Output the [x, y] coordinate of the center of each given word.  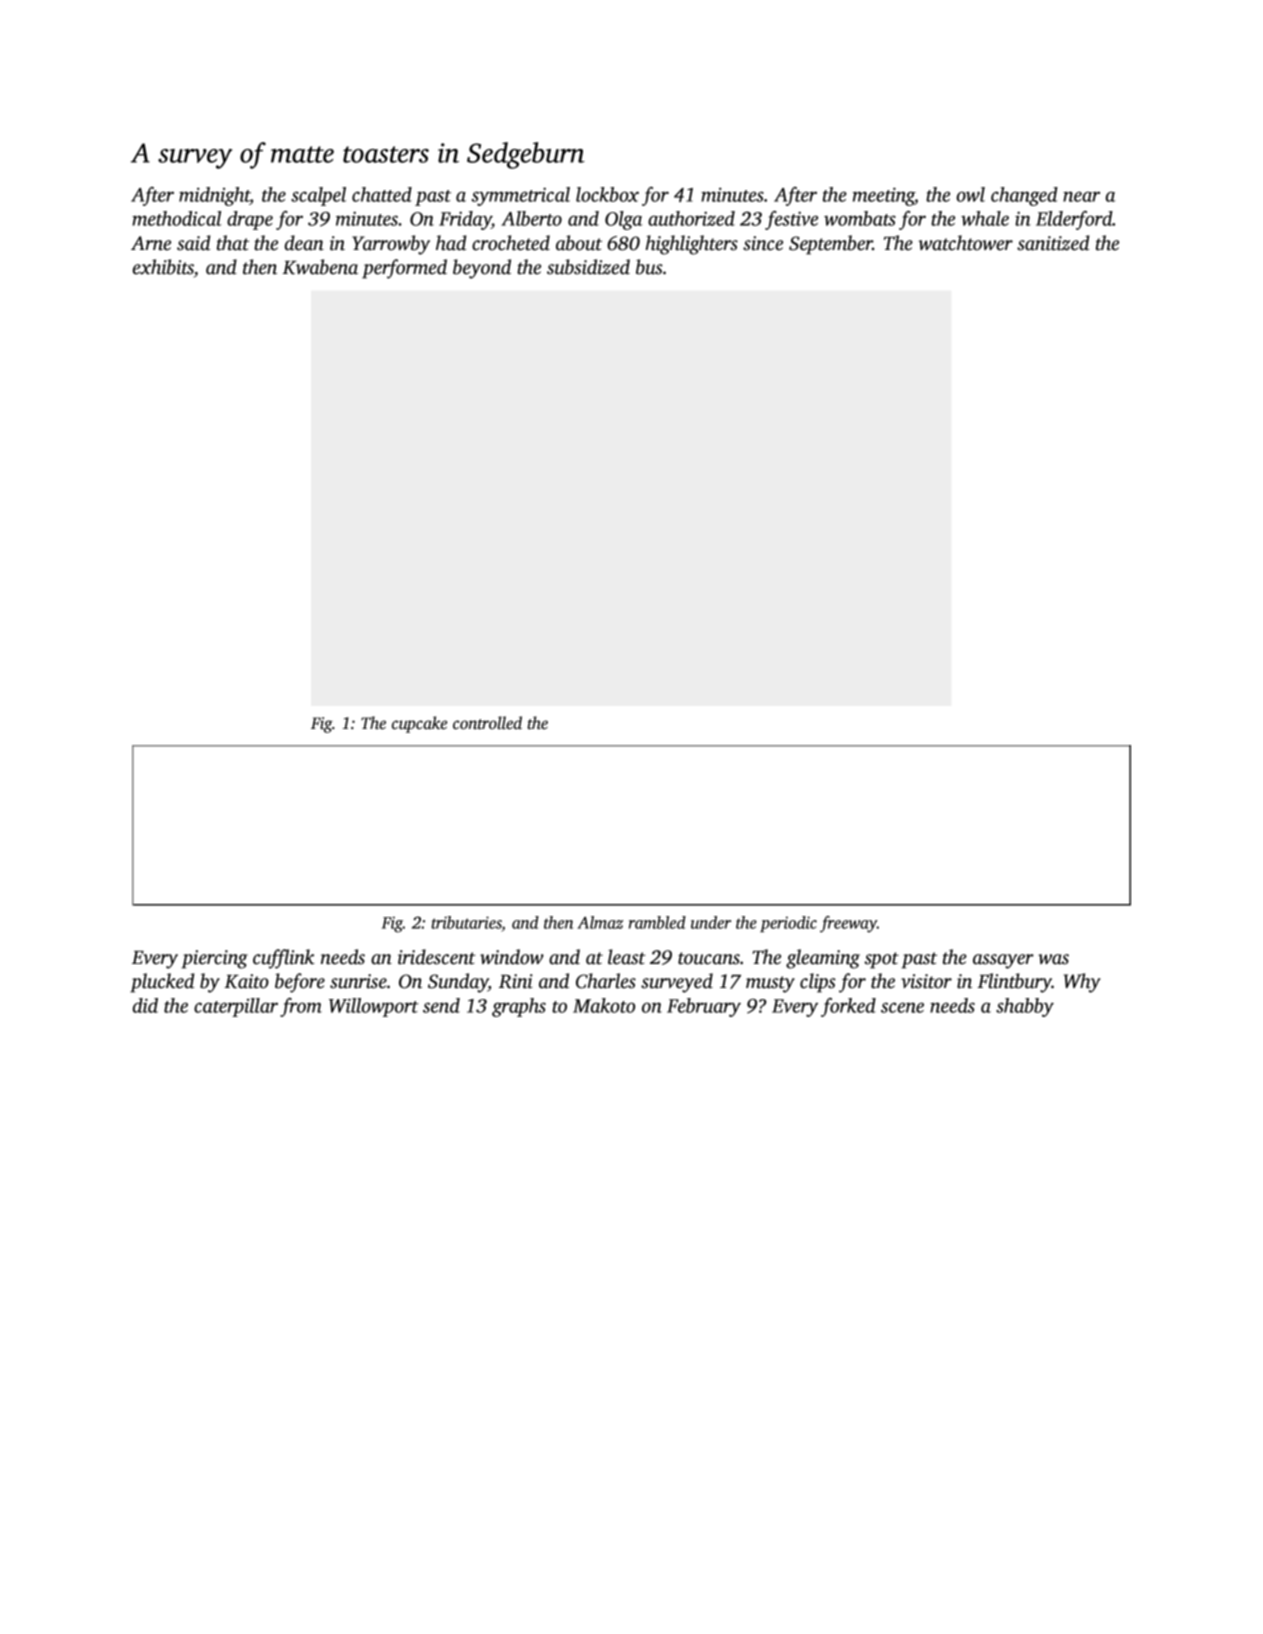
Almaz [600, 922]
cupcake [419, 724]
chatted [382, 194]
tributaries [467, 922]
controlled [487, 723]
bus [649, 267]
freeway [848, 924]
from [301, 1007]
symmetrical [521, 196]
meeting [884, 196]
